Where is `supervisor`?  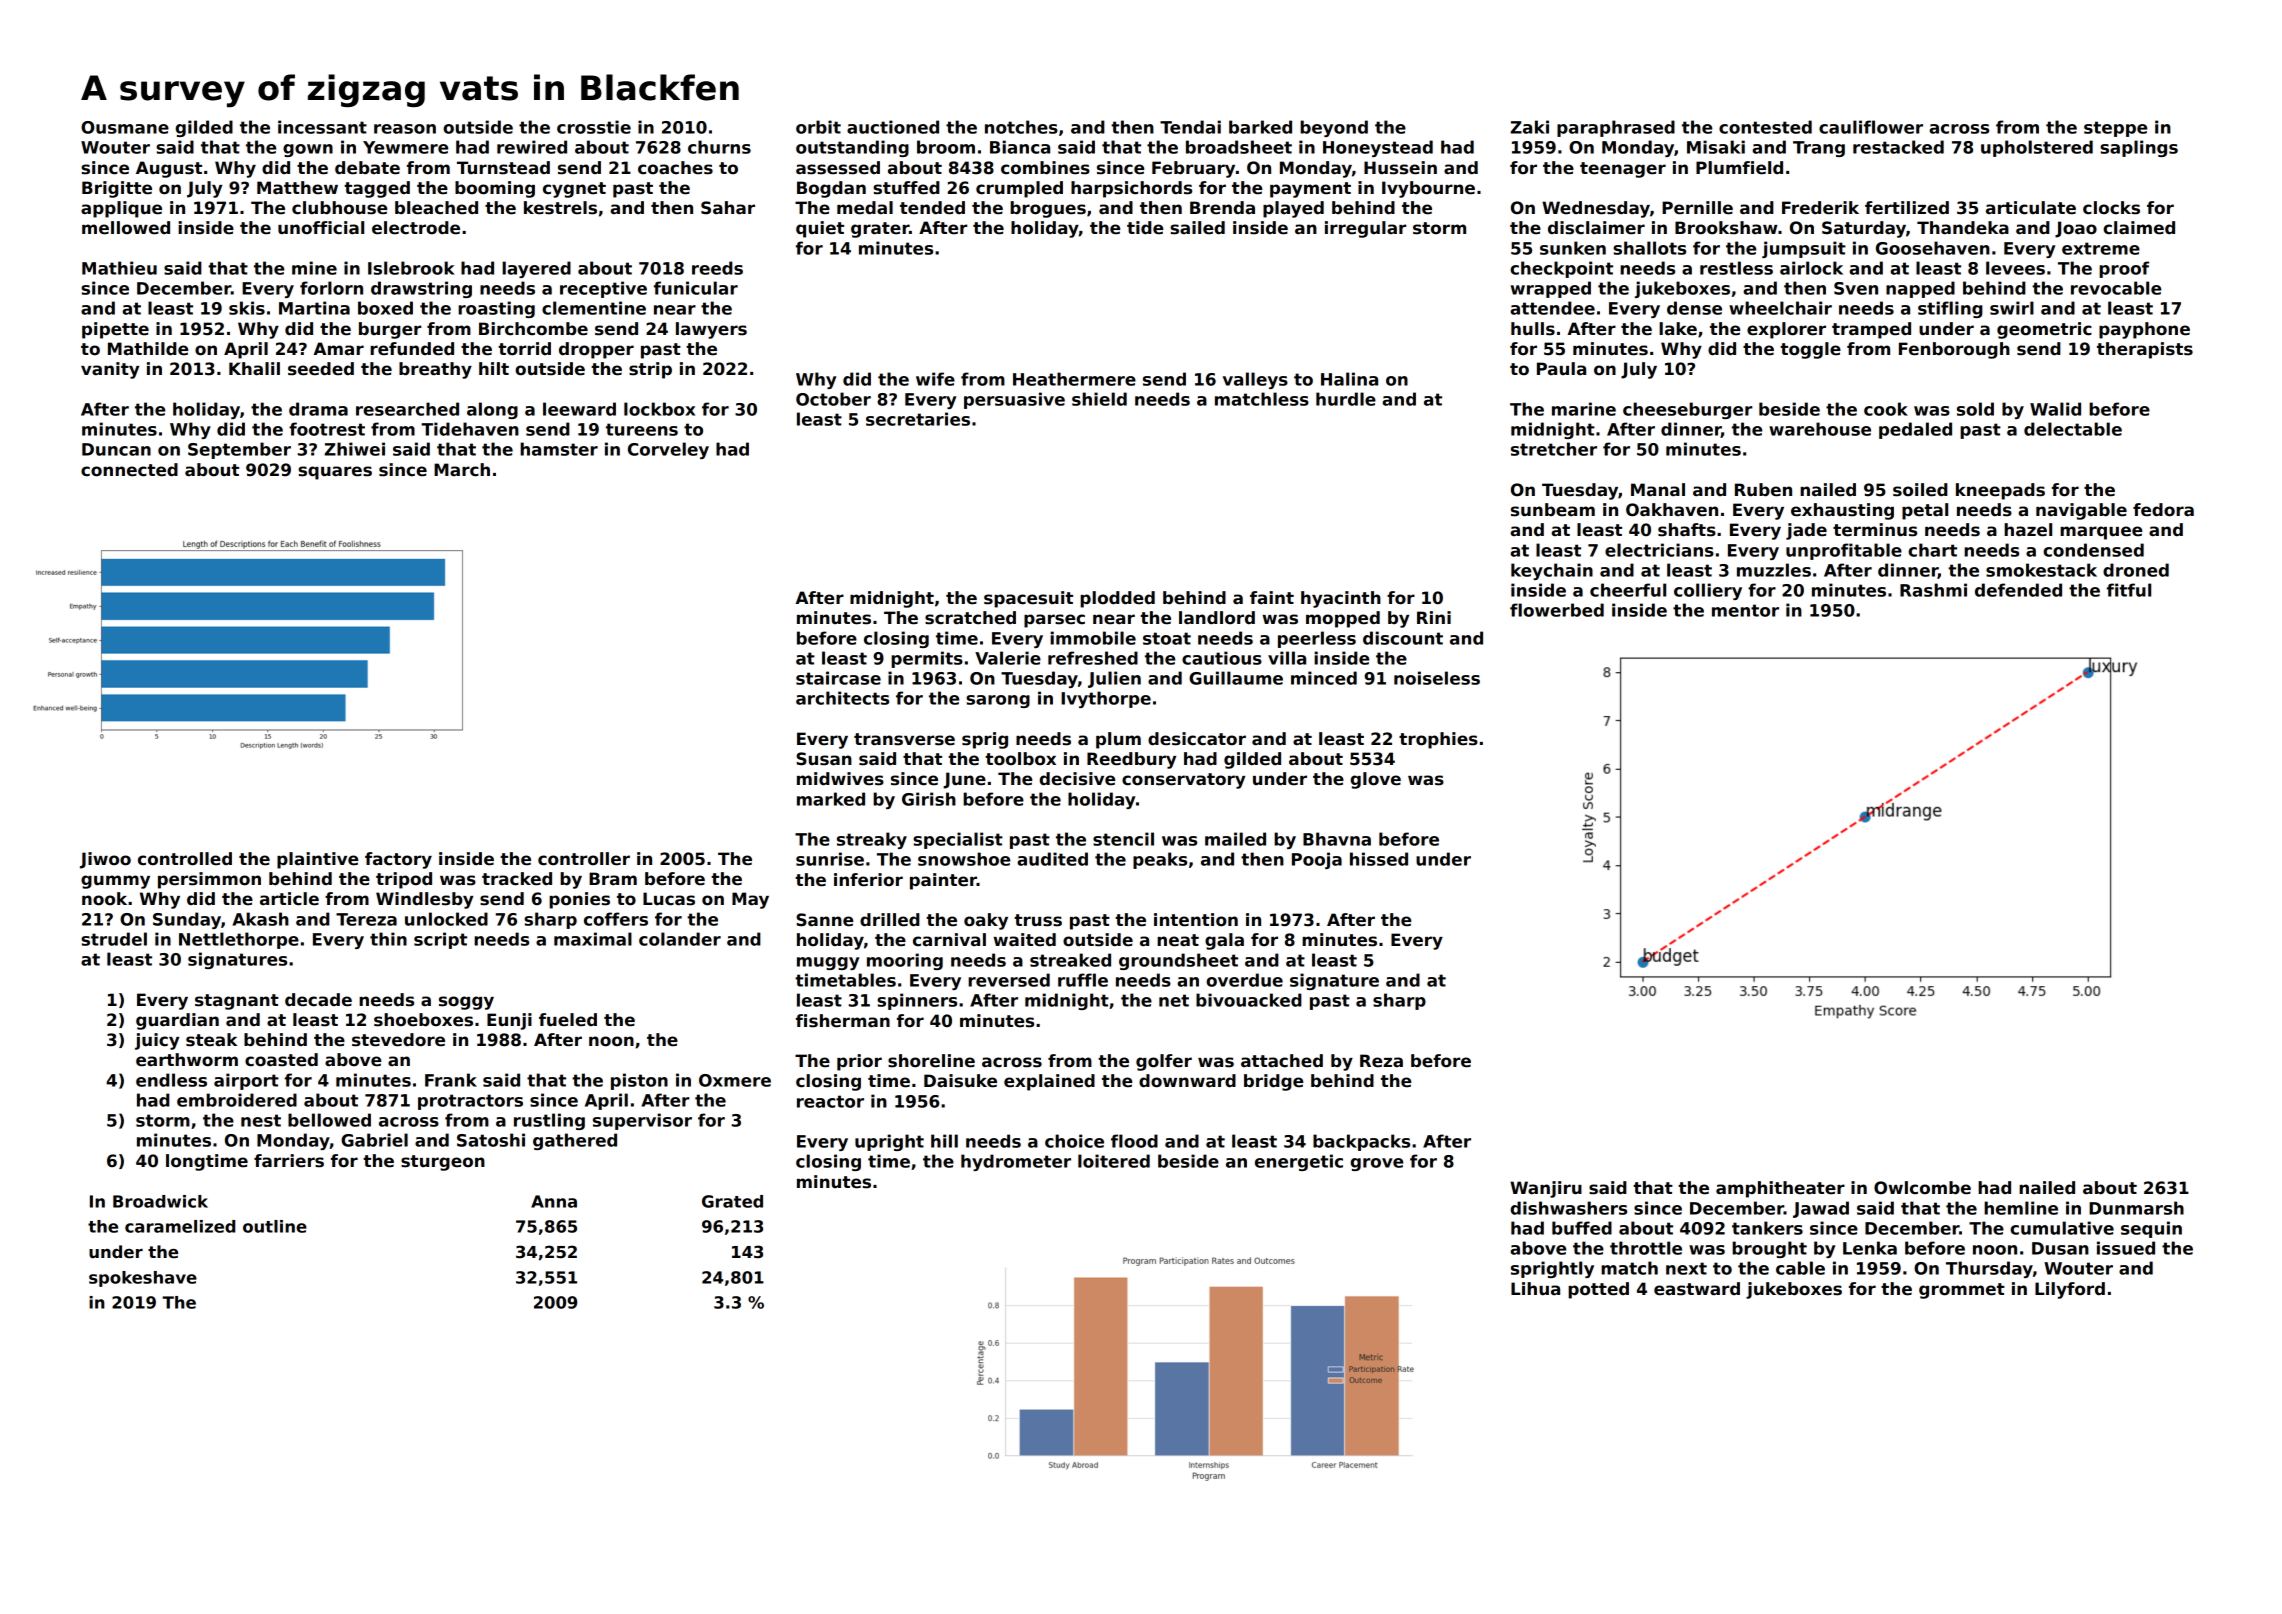 supervisor is located at coordinates (642, 1121).
